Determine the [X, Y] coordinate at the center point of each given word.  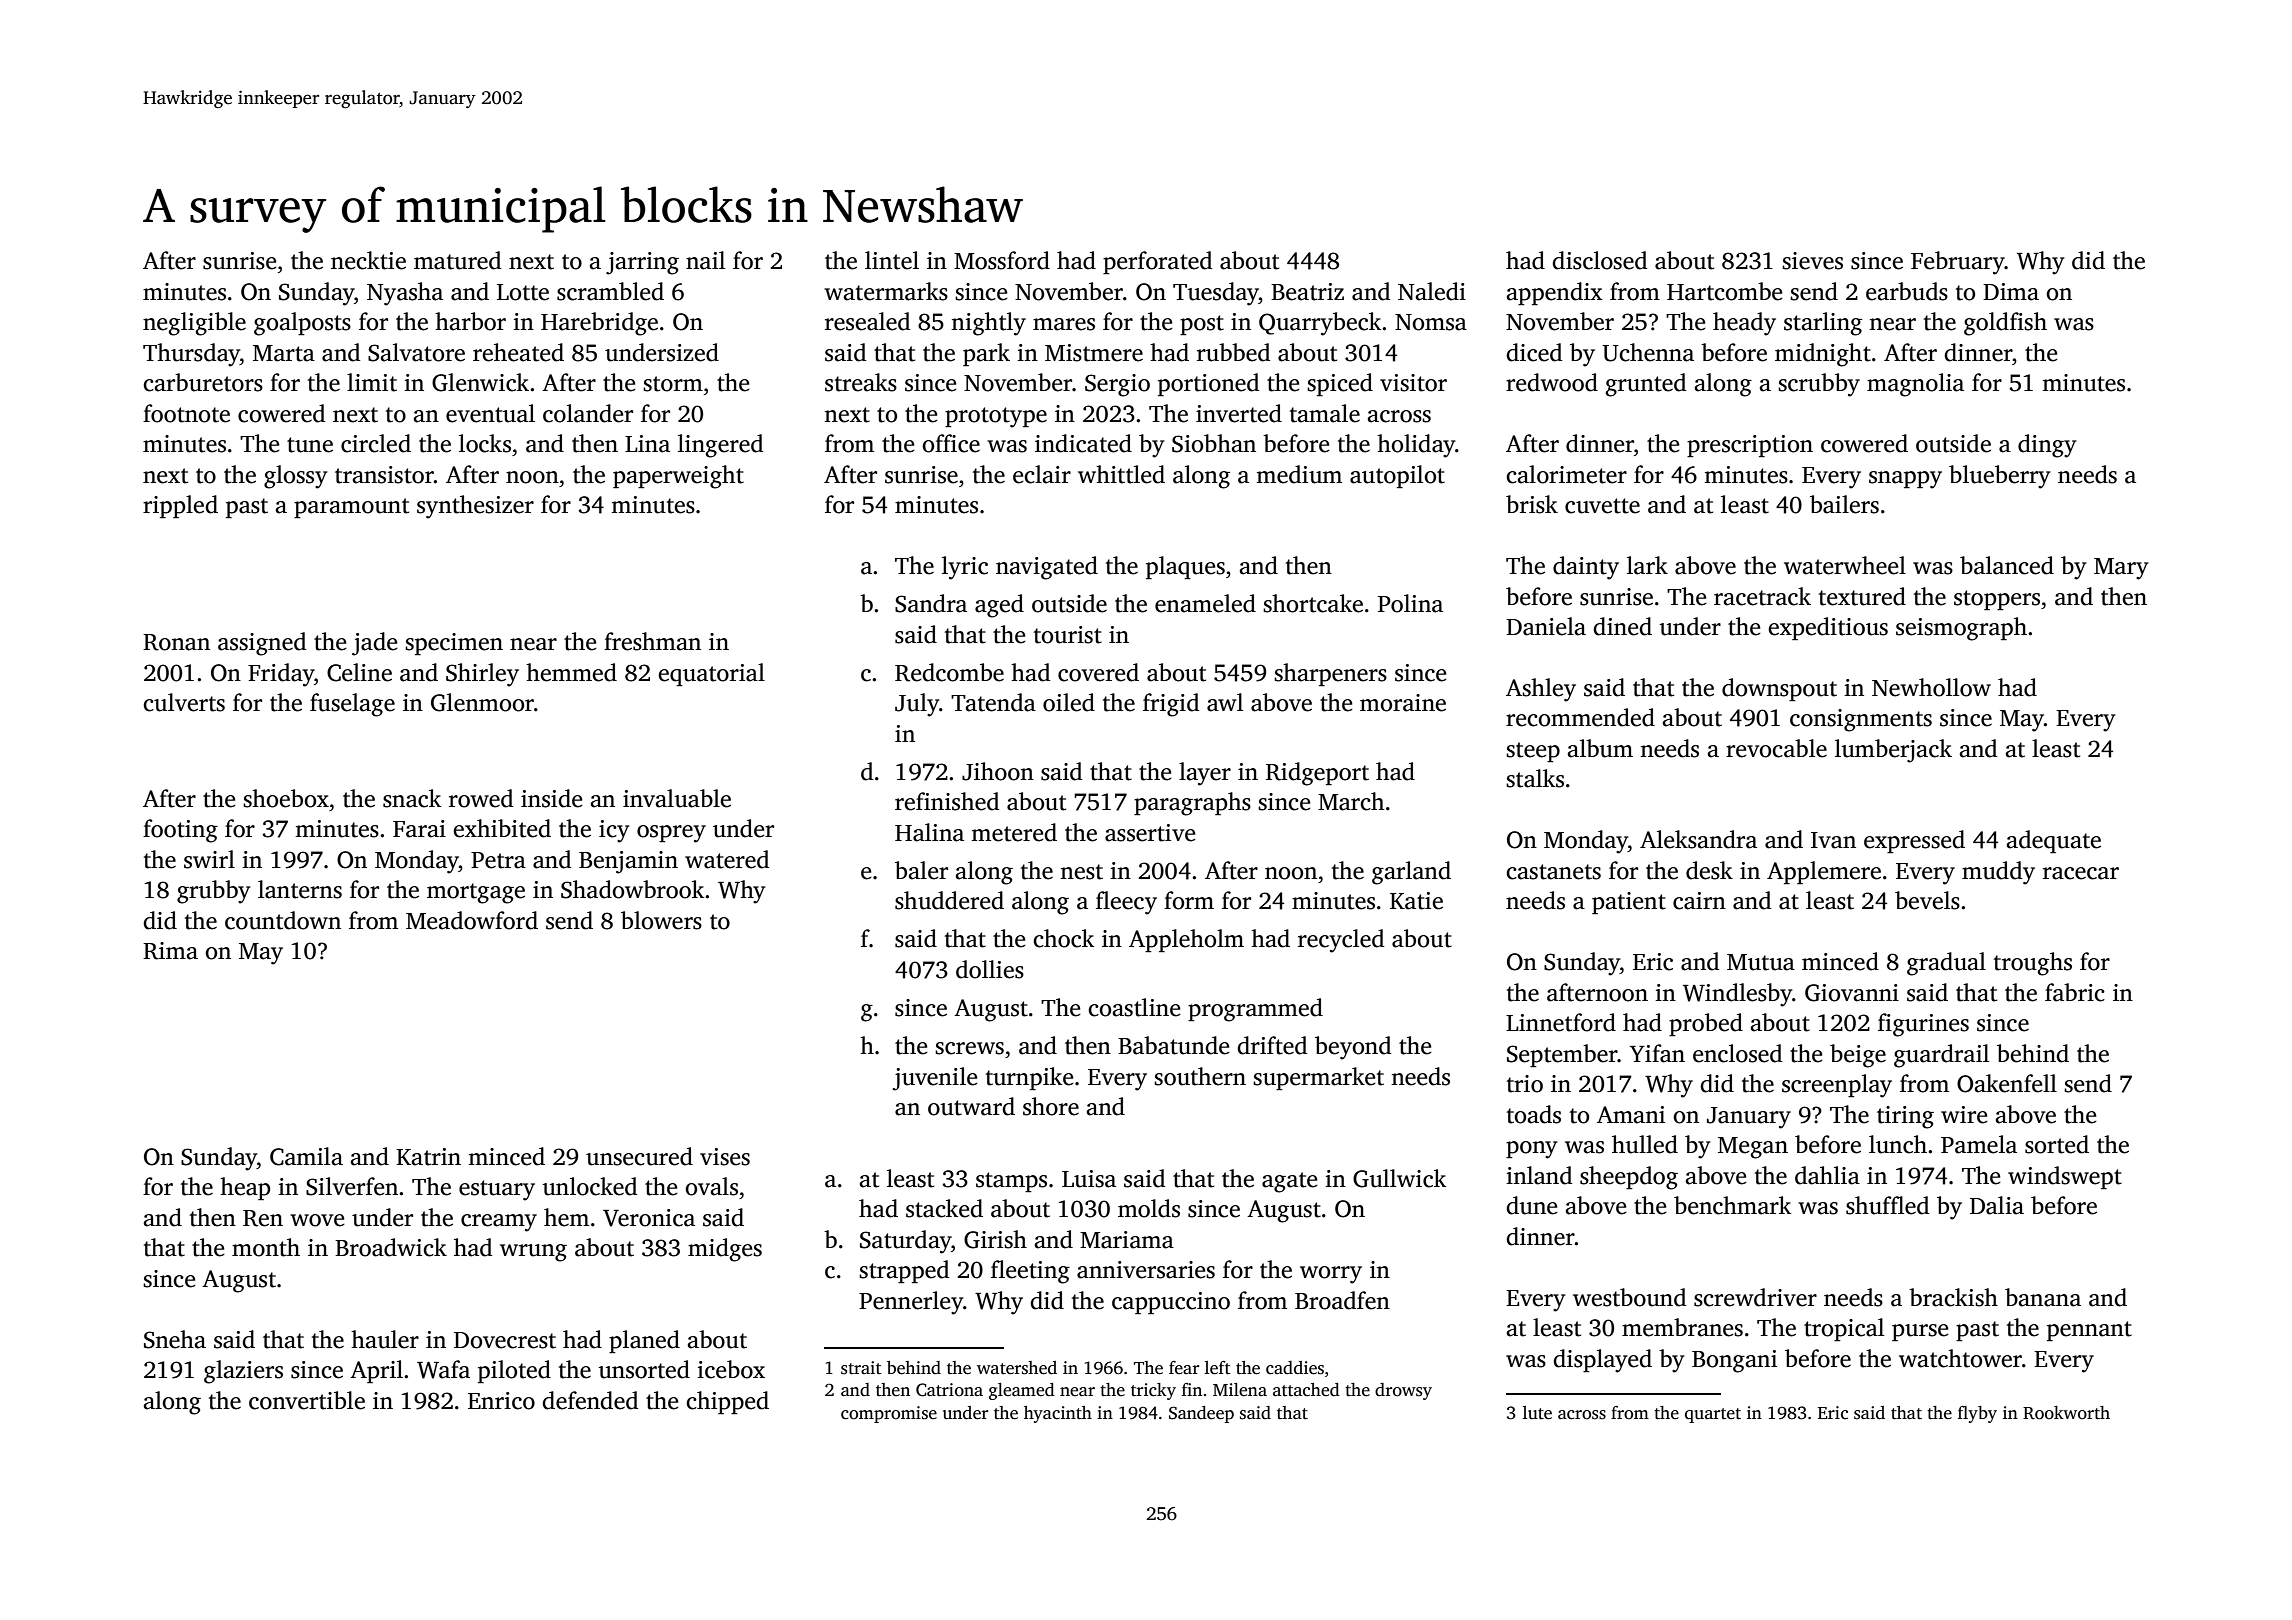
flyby [1977, 1414]
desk [1709, 870]
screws [969, 1048]
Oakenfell [2007, 1083]
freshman [652, 641]
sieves [1812, 261]
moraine [1403, 703]
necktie [368, 260]
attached [1306, 1390]
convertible [307, 1400]
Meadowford [472, 920]
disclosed [1599, 260]
